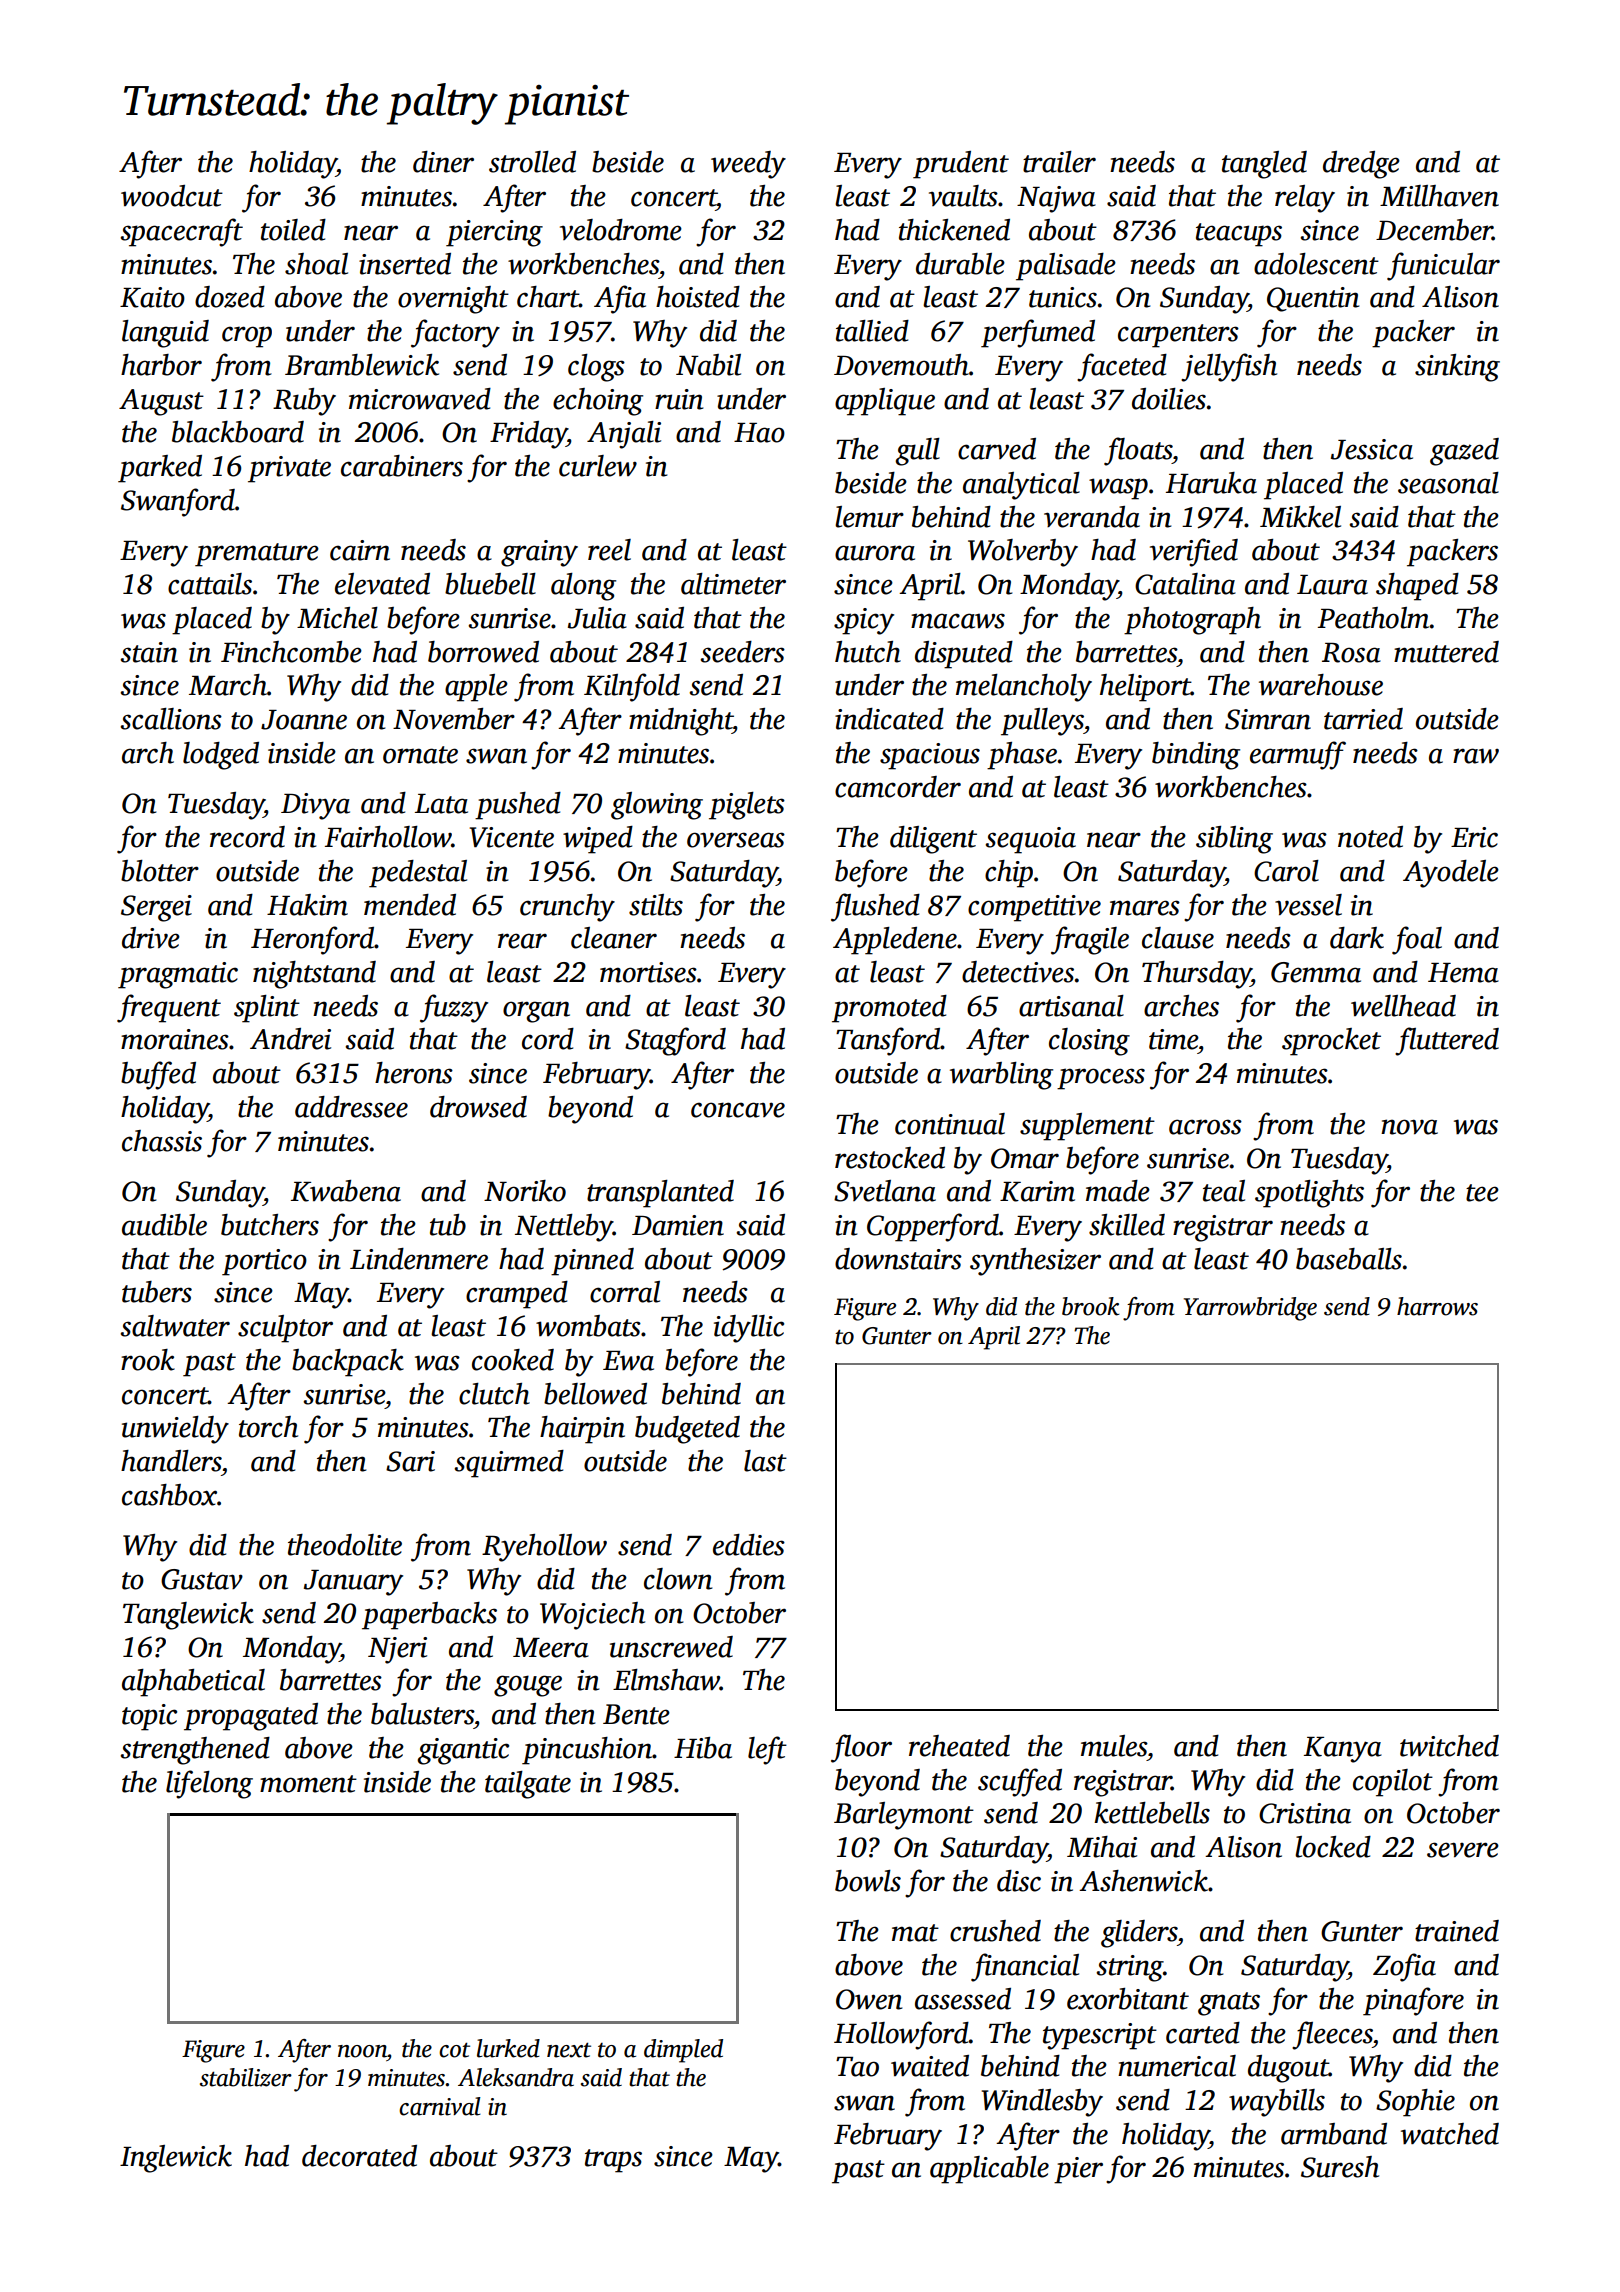 Image resolution: width=1620 pixels, height=2292 pixels. Describe the element at coordinates (443, 162) in the screenshot. I see `diner` at that location.
